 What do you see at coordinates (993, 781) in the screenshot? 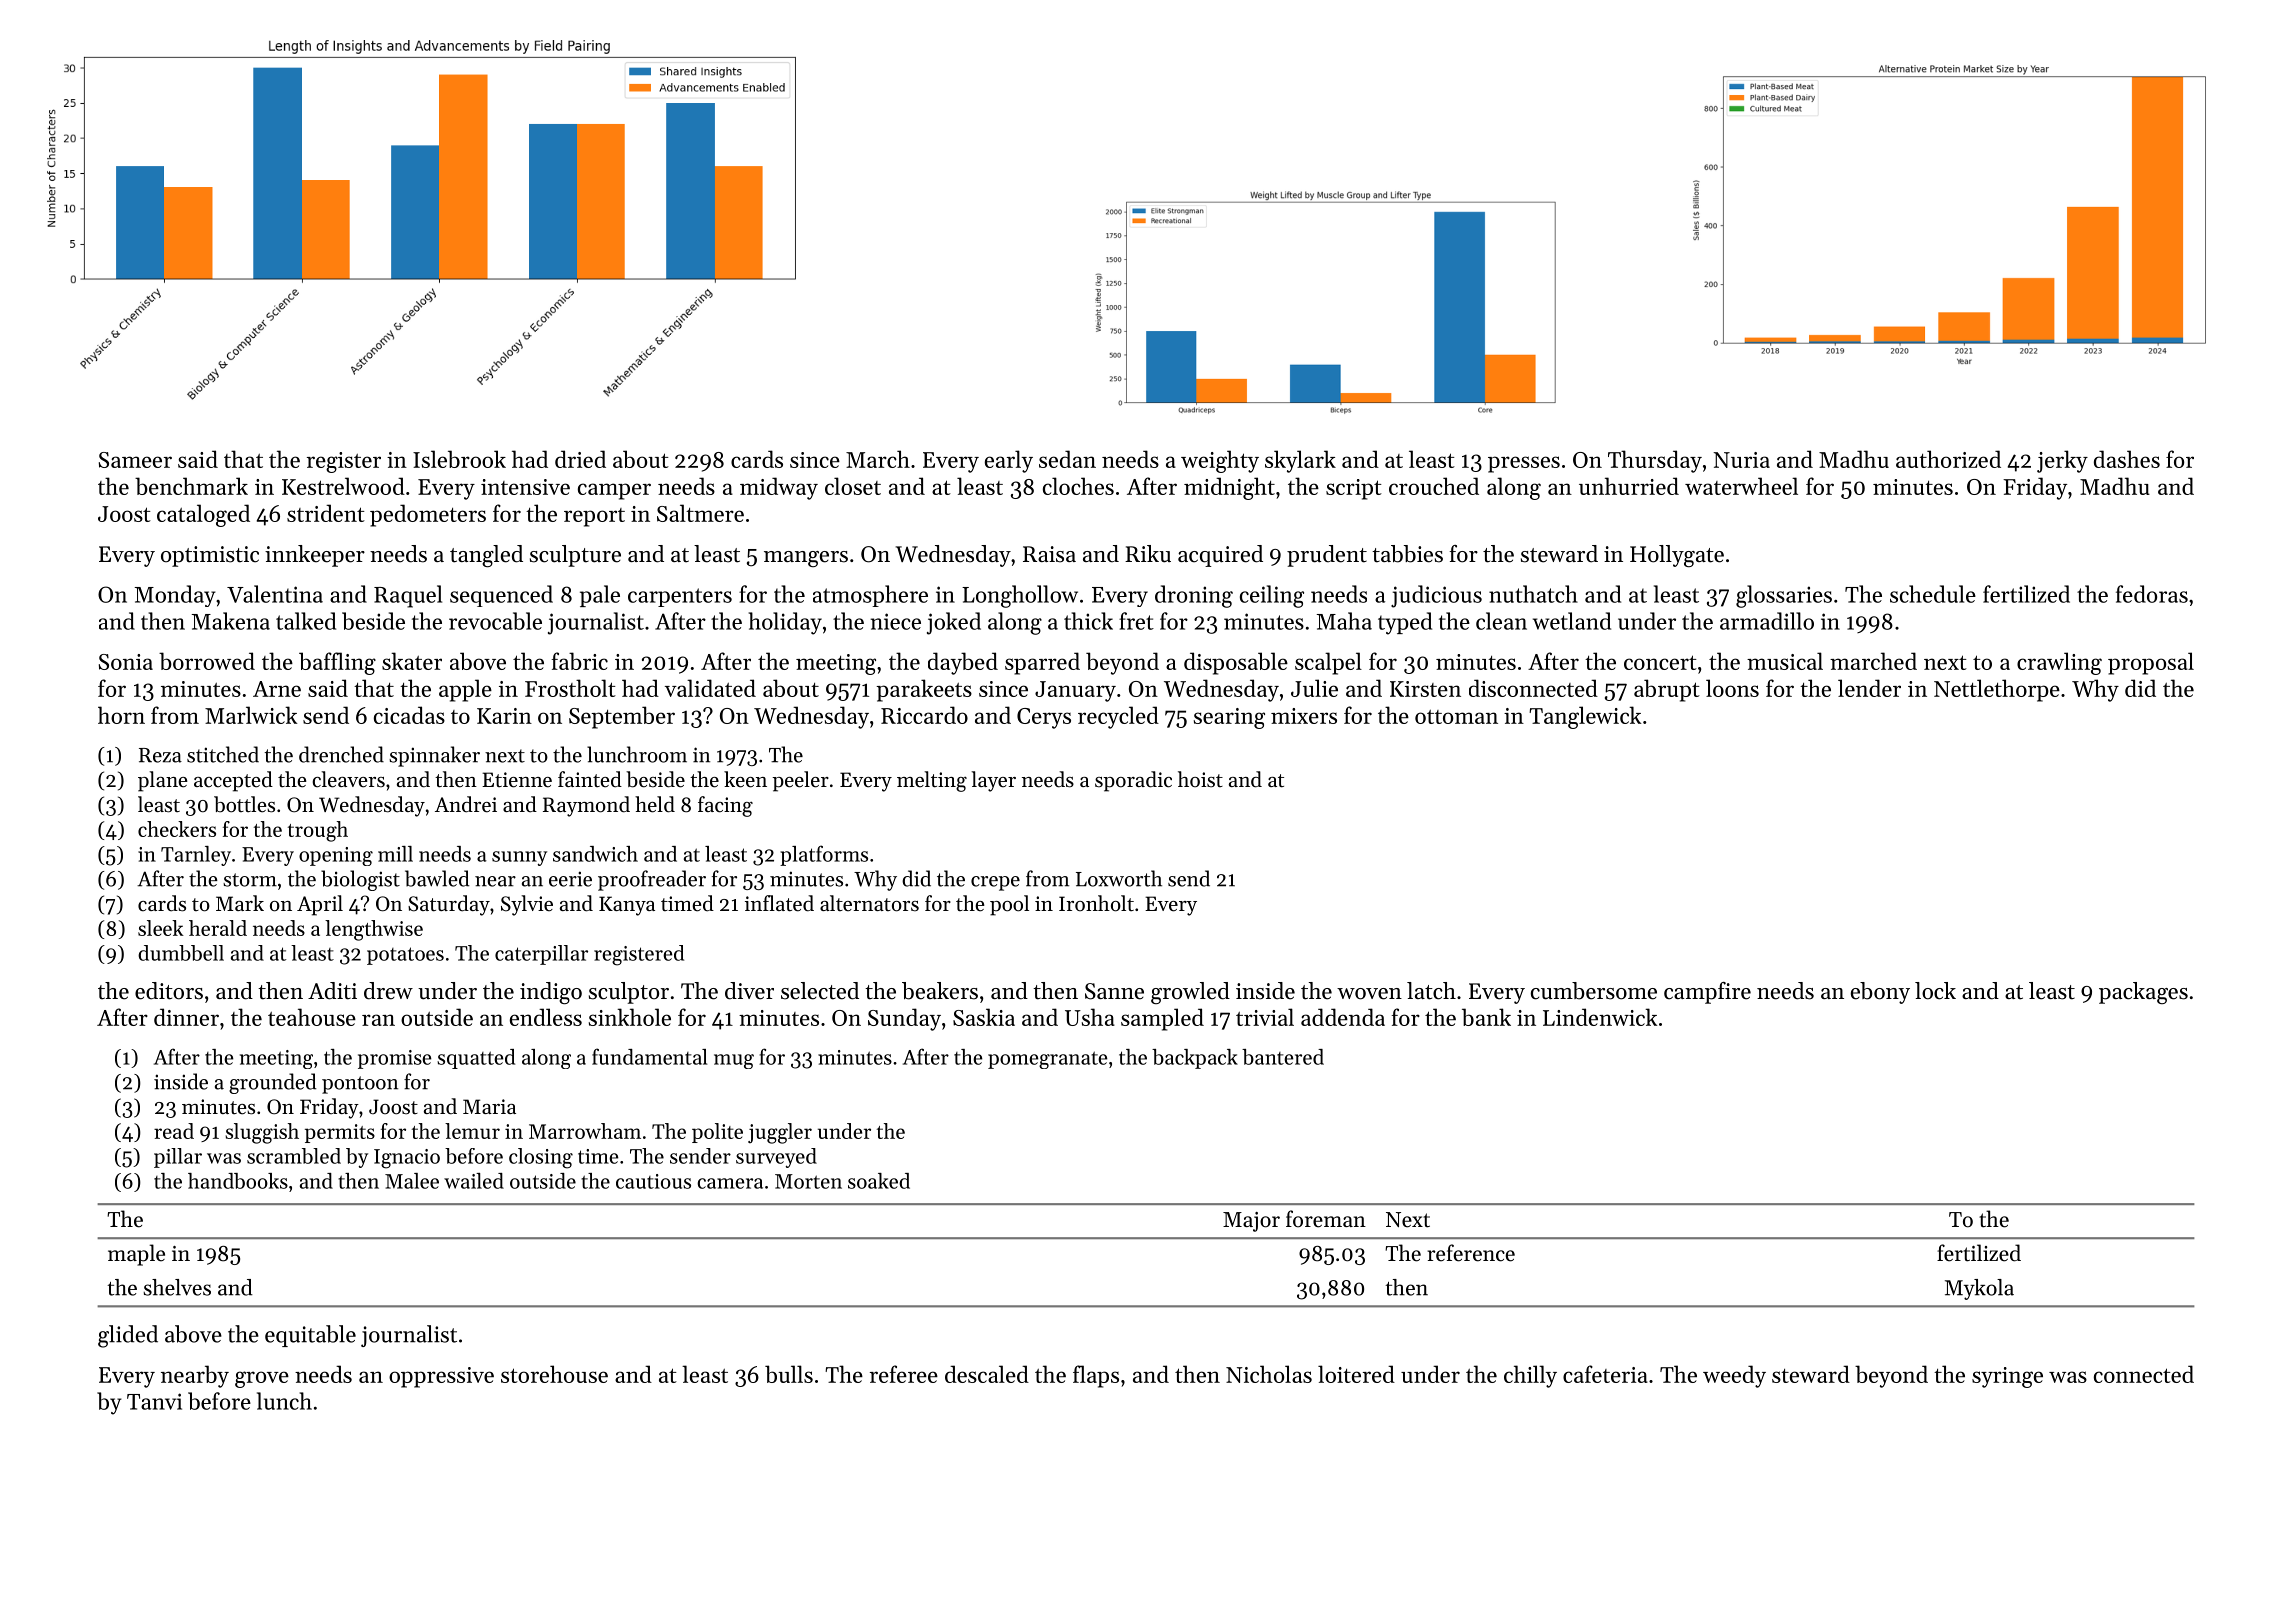
I see `layer` at bounding box center [993, 781].
